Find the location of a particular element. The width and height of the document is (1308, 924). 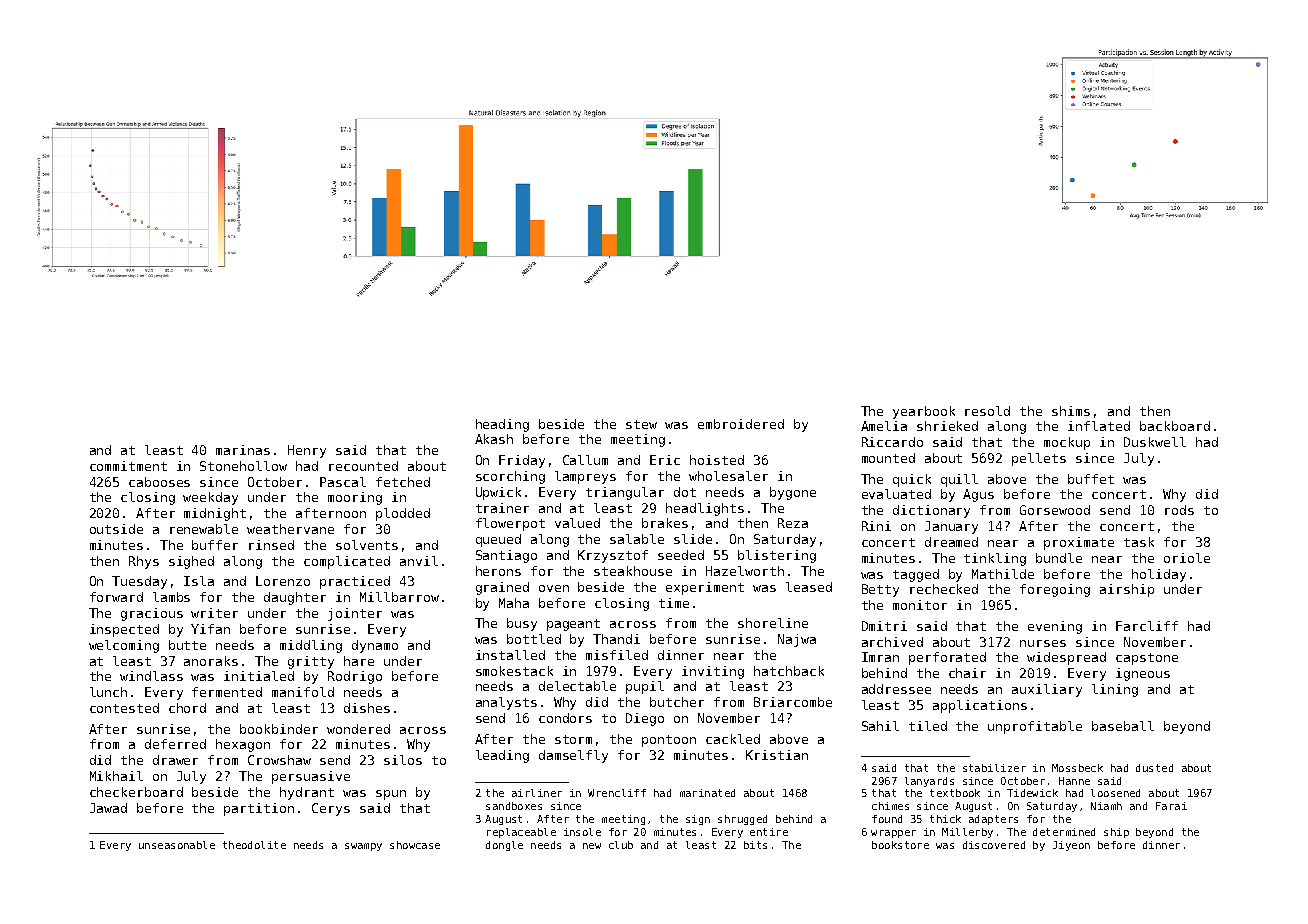

cackled is located at coordinates (733, 739).
